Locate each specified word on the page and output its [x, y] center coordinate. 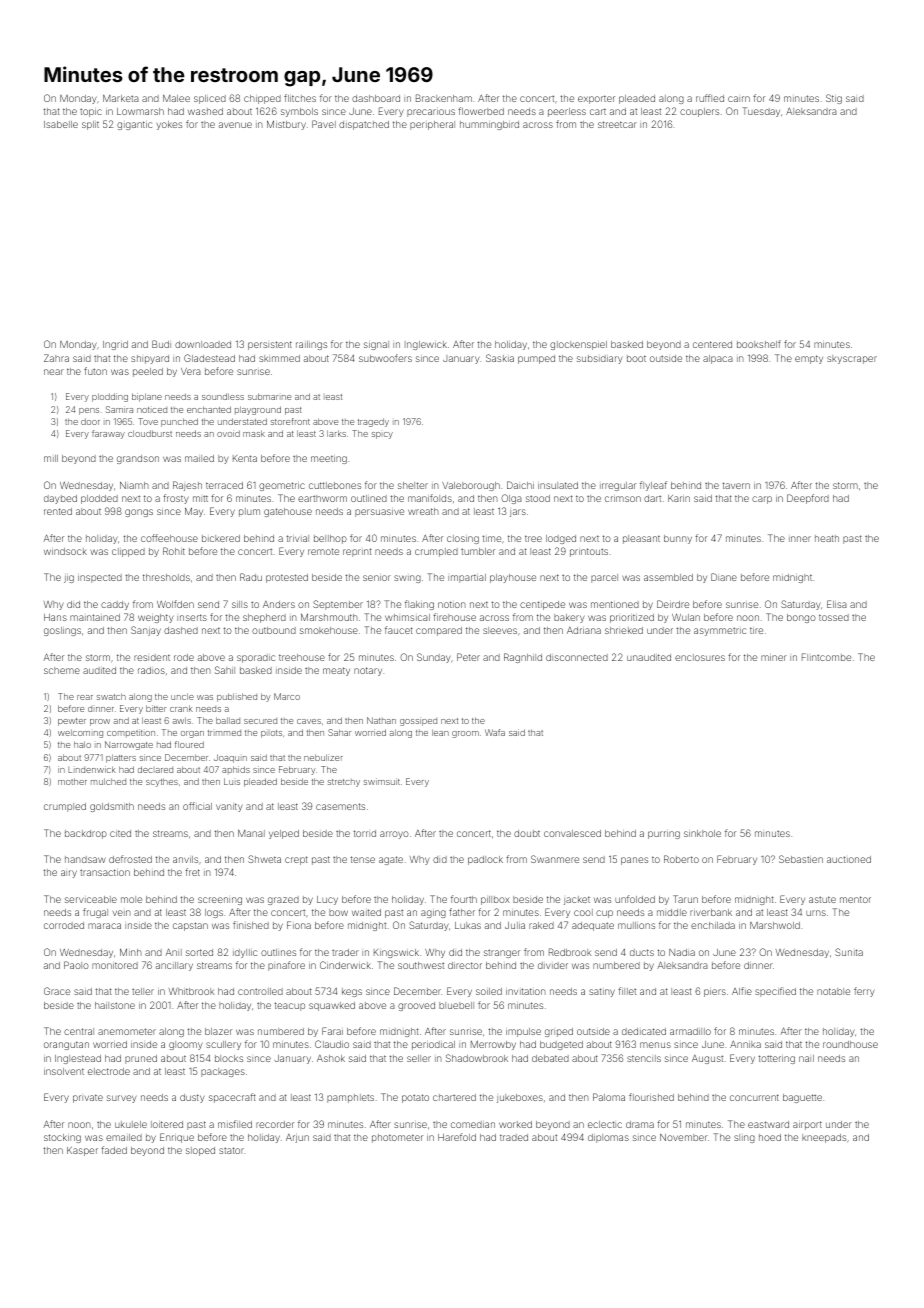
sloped [200, 1151]
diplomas [608, 1138]
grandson [138, 459]
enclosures [700, 657]
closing [463, 539]
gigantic [134, 125]
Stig [834, 99]
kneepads [824, 1138]
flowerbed [481, 111]
